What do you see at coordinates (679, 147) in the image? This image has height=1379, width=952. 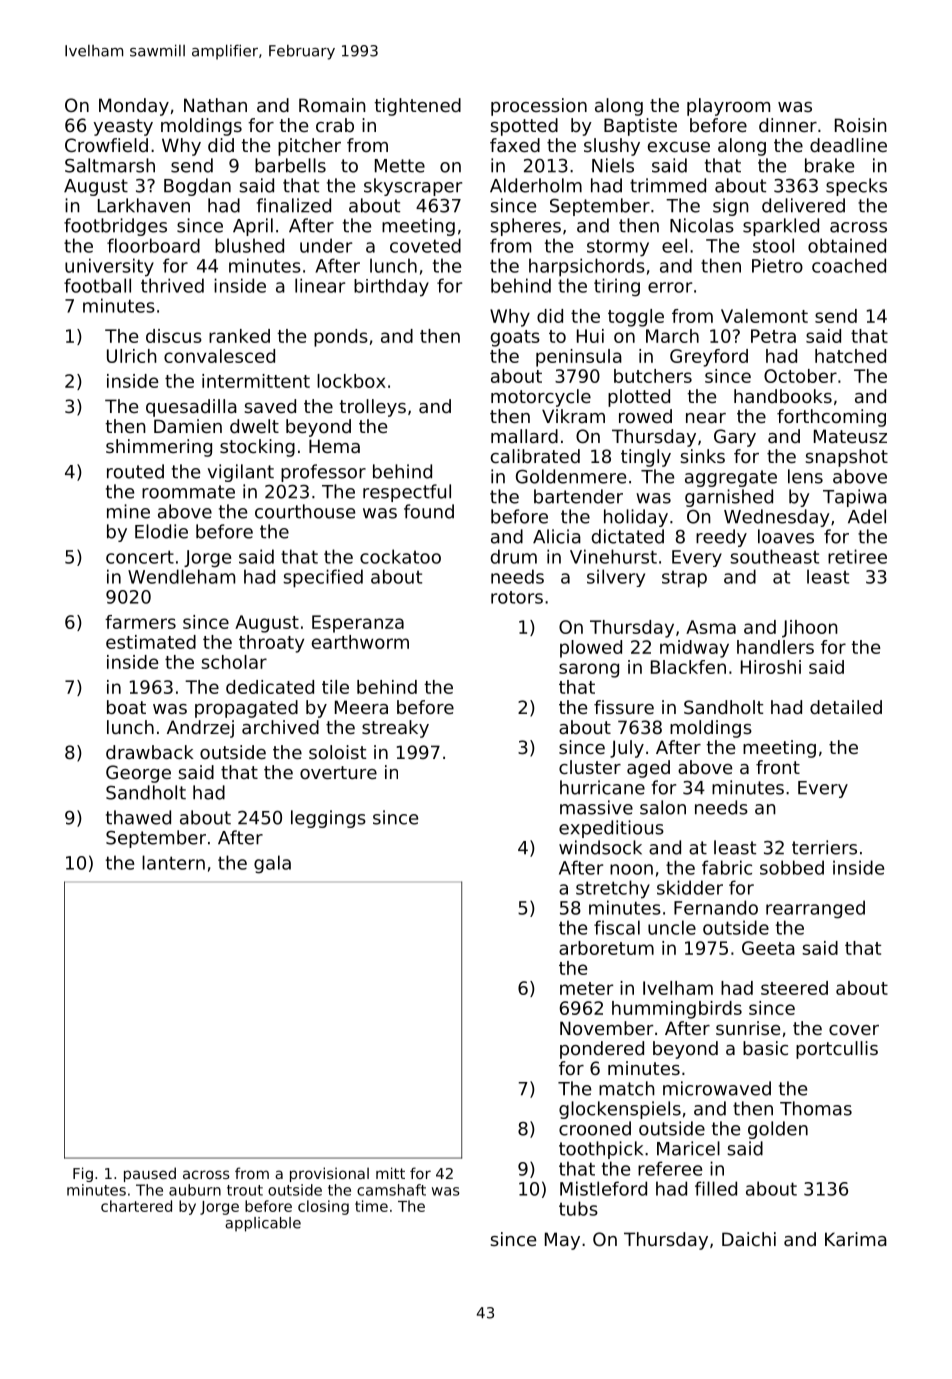 I see `excuse` at bounding box center [679, 147].
